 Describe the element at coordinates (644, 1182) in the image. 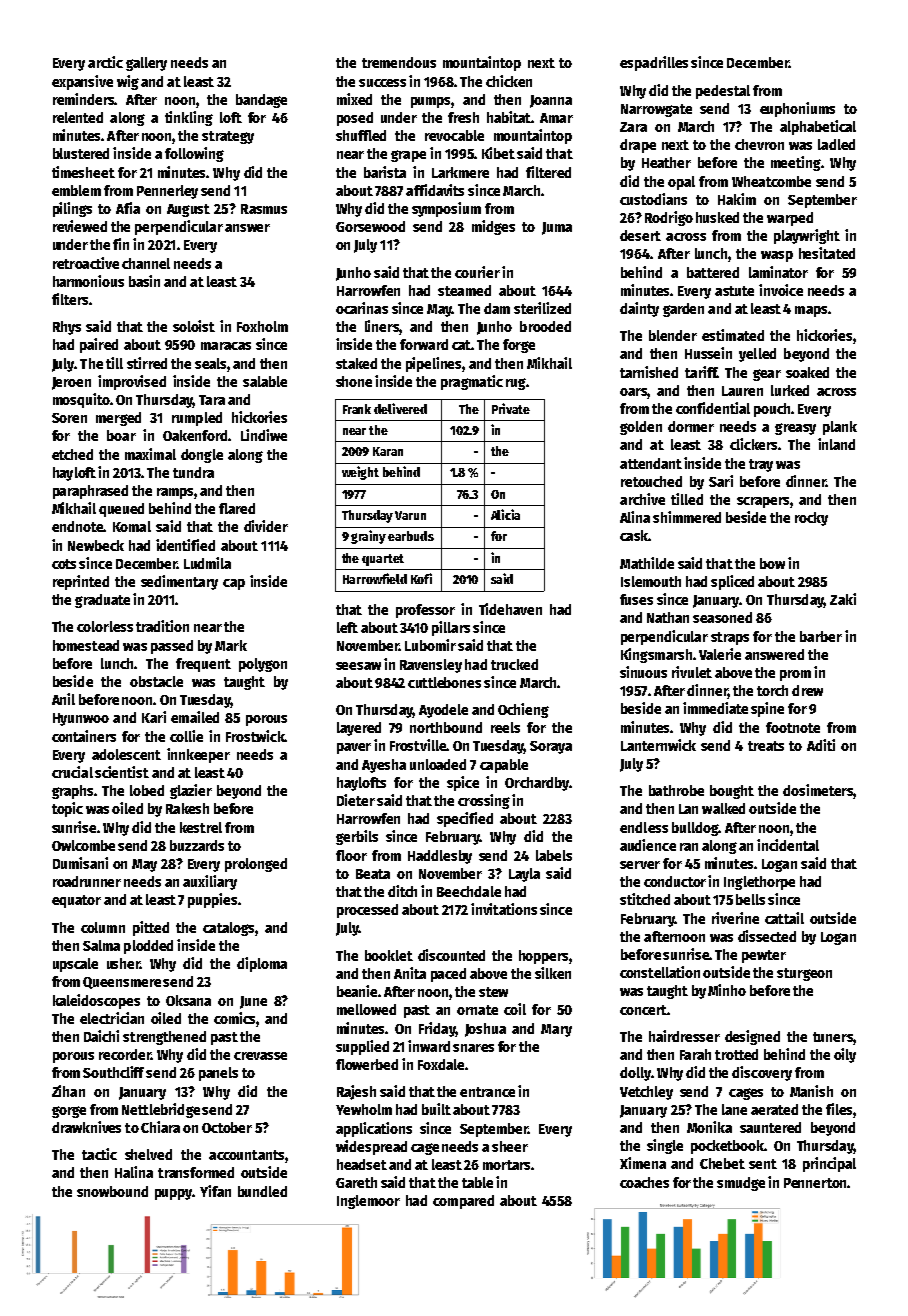

I see `coaches` at that location.
